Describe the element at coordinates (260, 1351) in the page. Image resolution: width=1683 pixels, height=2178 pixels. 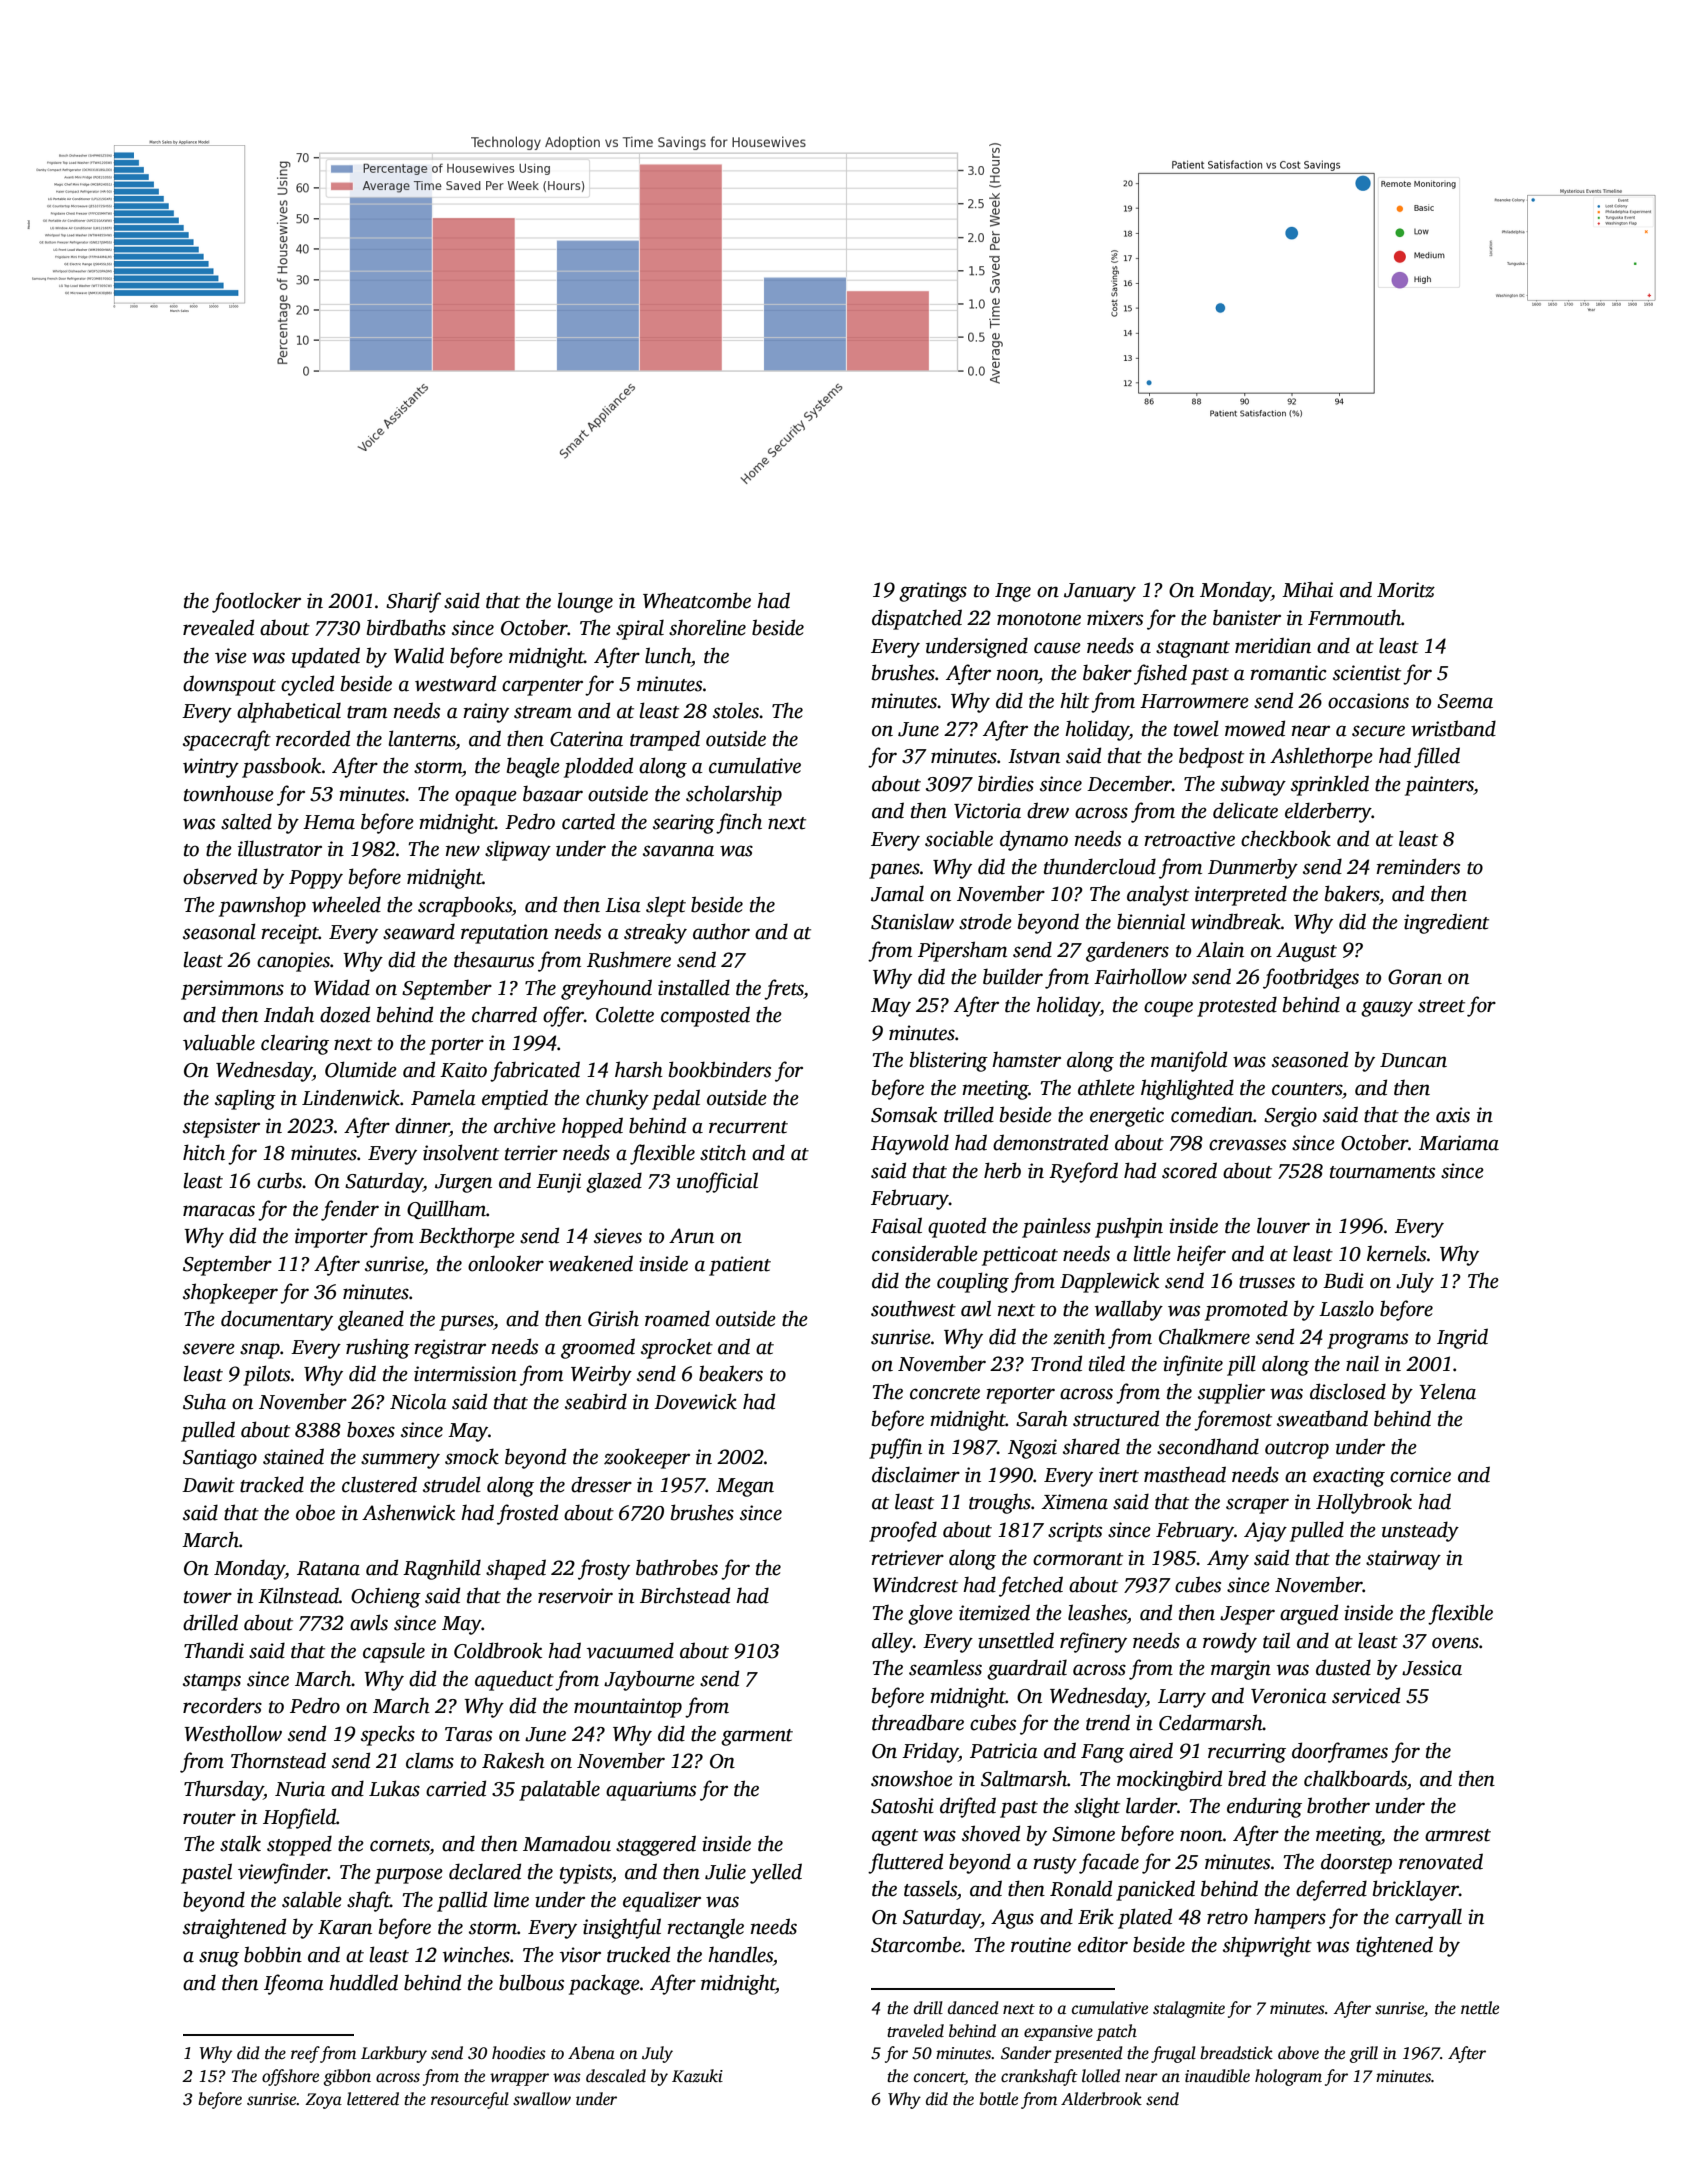
I see `snap` at that location.
